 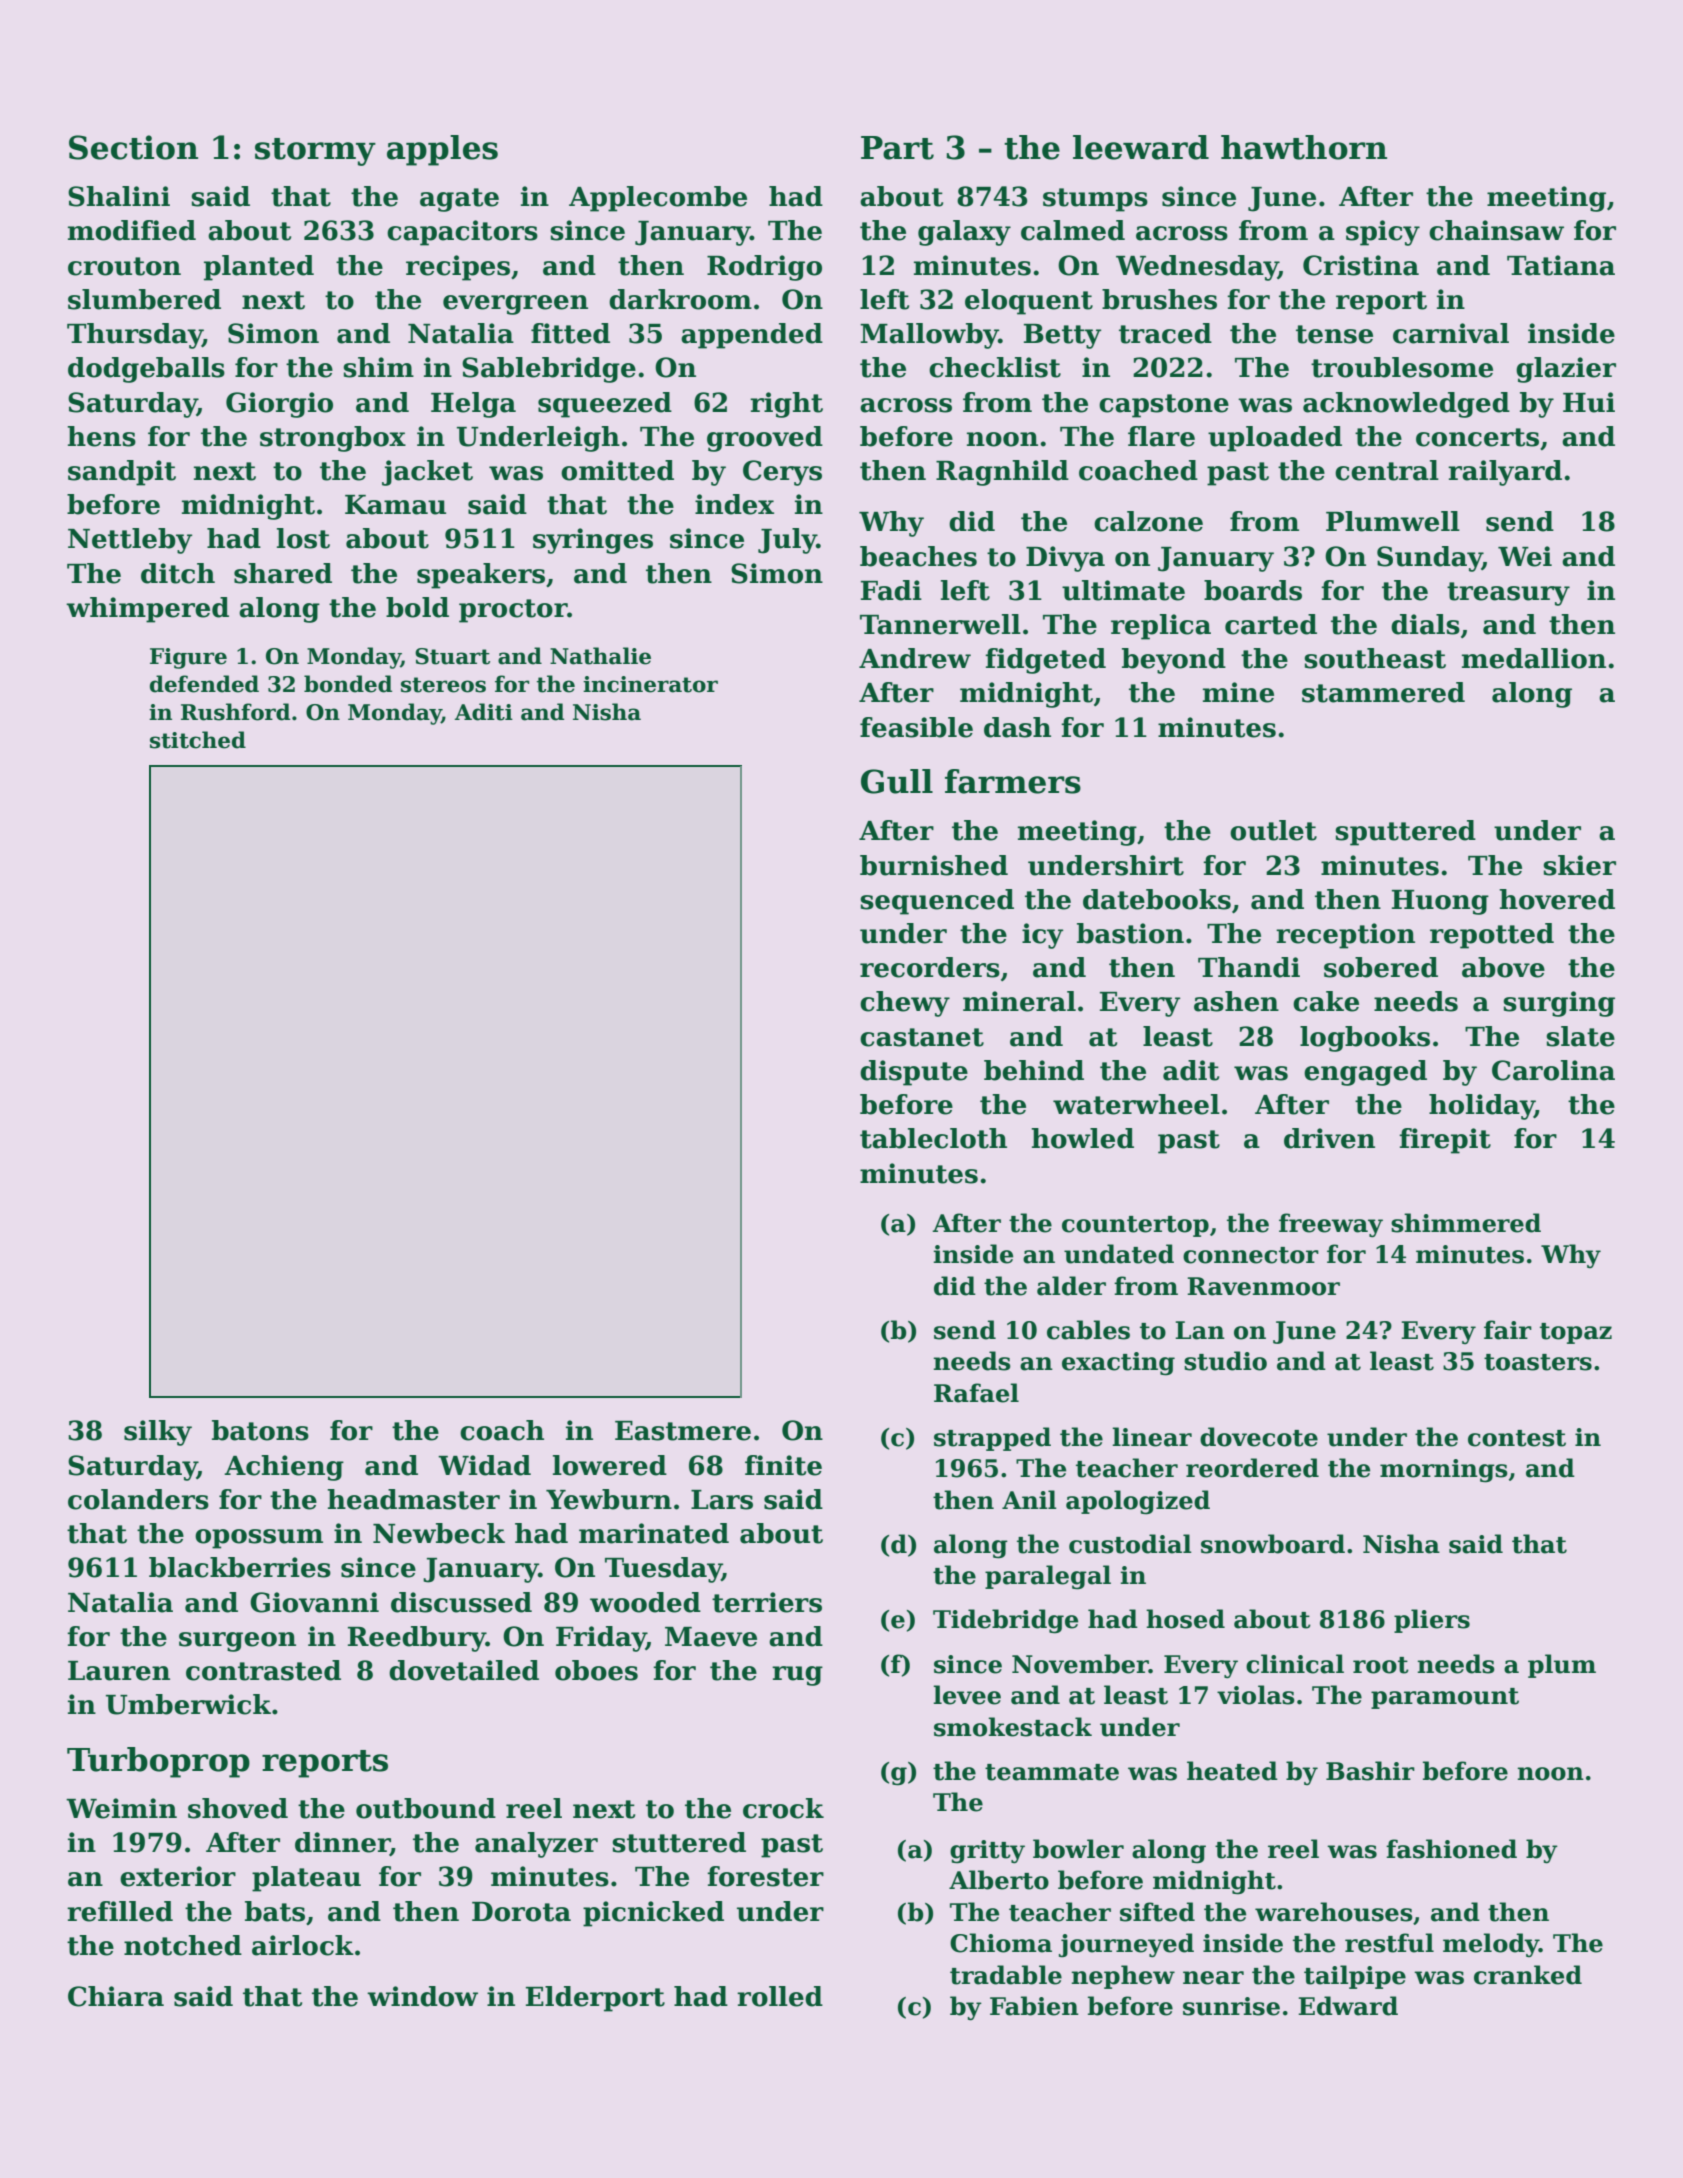 What do you see at coordinates (1451, 1849) in the screenshot?
I see `fashioned` at bounding box center [1451, 1849].
